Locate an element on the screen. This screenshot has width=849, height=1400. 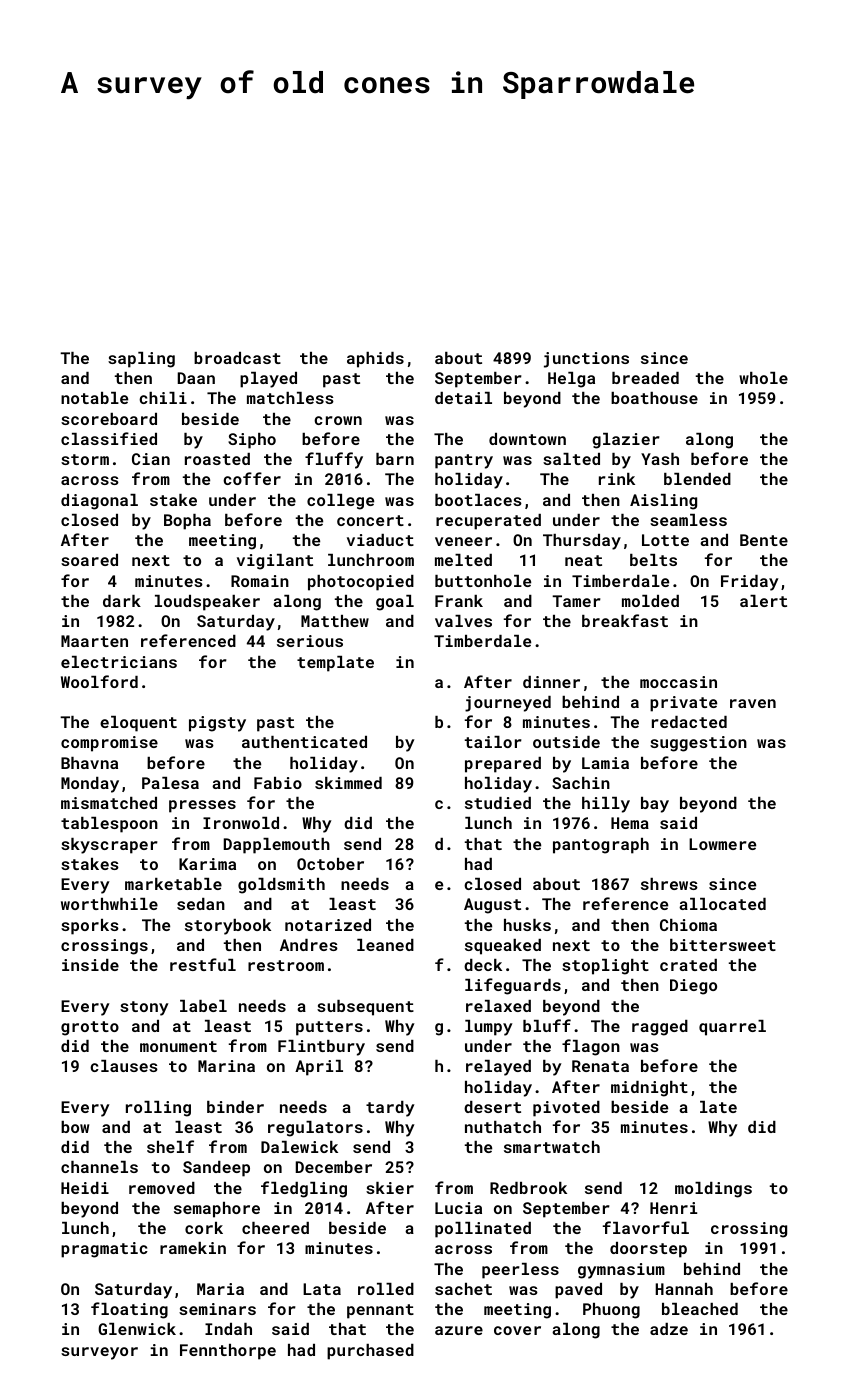
pragmatic is located at coordinates (104, 1250).
